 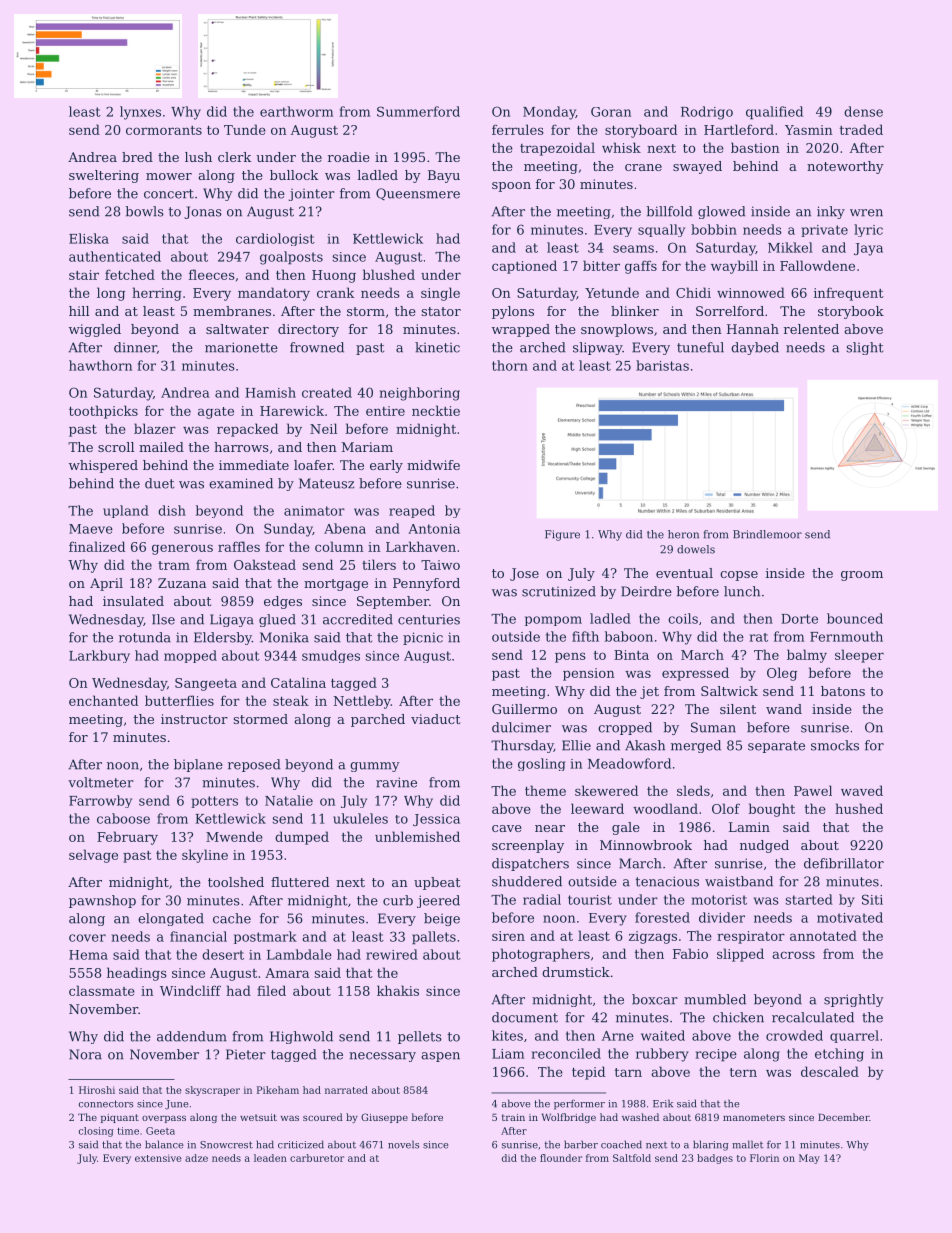 What do you see at coordinates (854, 1036) in the document?
I see `quarrel` at bounding box center [854, 1036].
